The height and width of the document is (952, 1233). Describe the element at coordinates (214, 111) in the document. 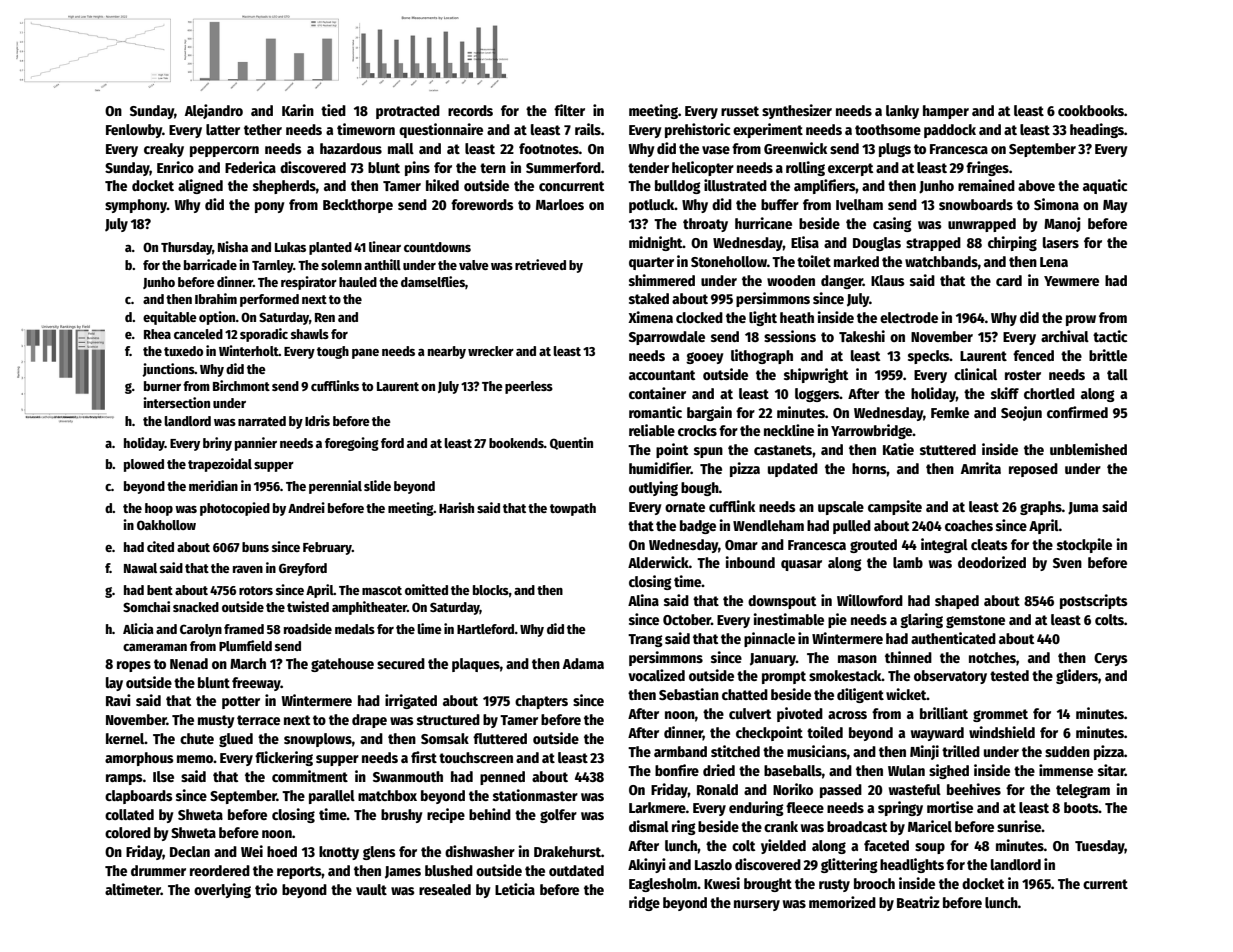

I see `Alejandro` at that location.
